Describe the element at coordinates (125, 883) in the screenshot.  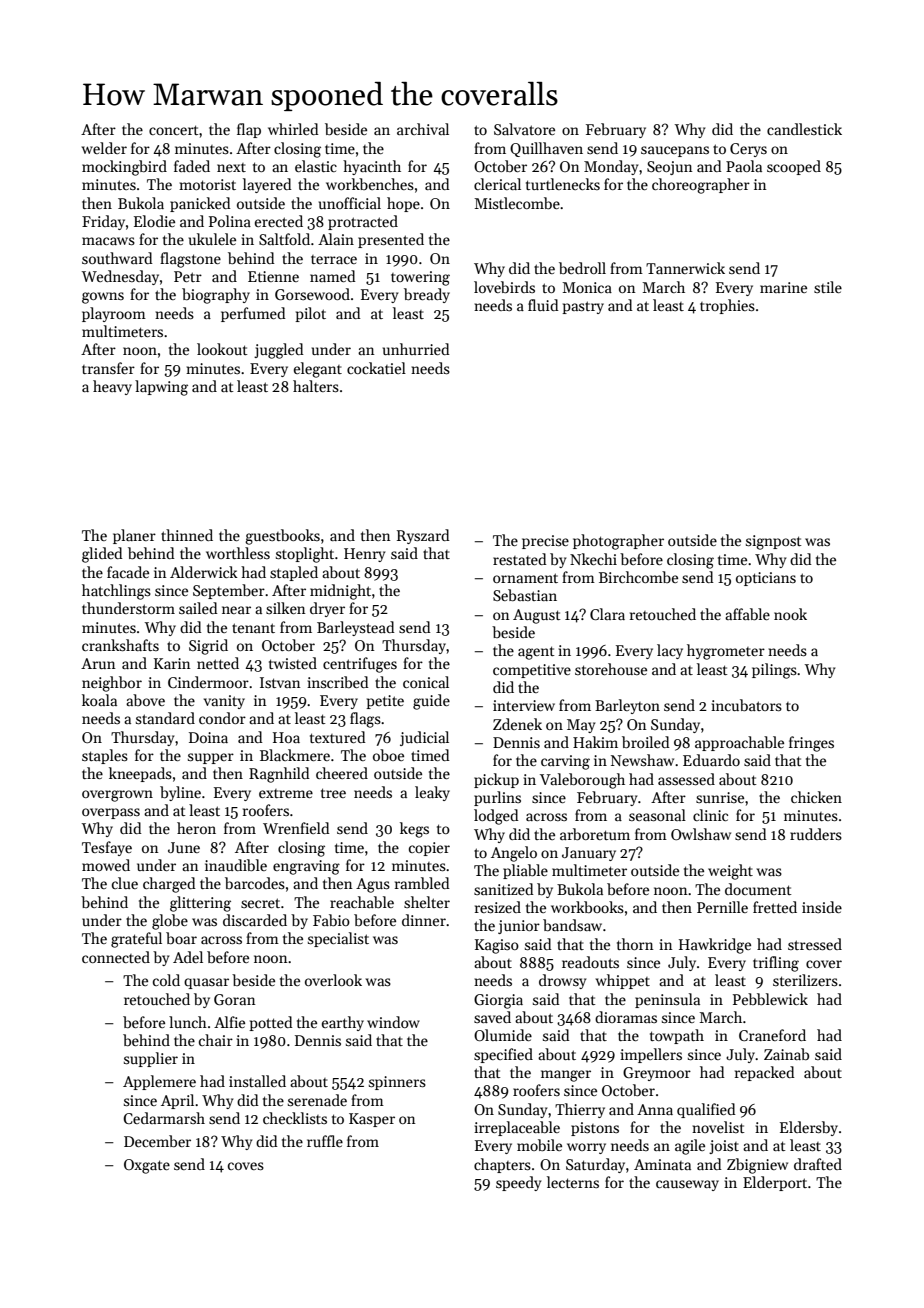
I see `clue` at that location.
